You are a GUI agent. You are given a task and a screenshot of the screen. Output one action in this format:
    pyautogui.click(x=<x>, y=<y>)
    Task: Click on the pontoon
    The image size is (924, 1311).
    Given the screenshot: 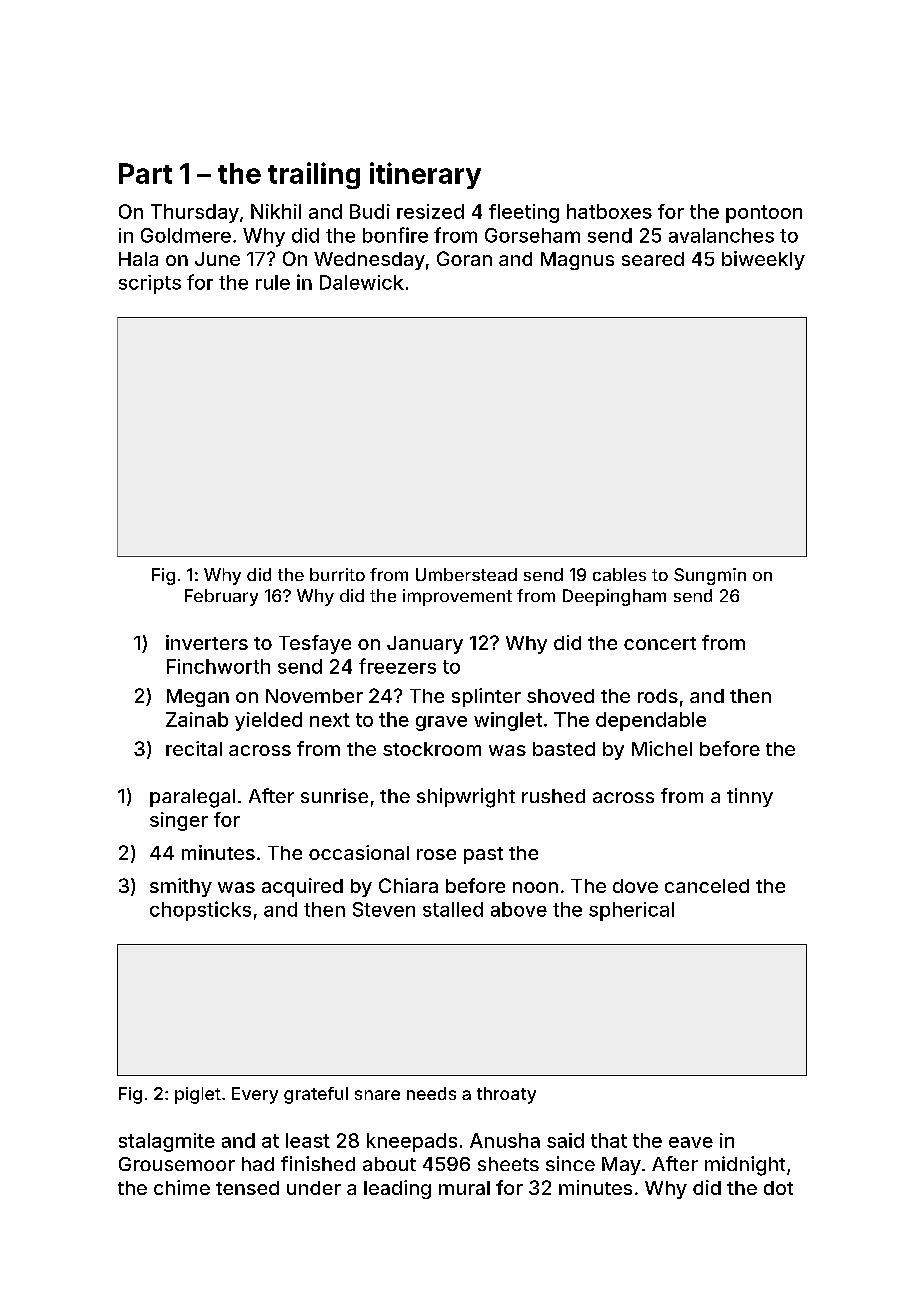 What is the action you would take?
    pyautogui.click(x=764, y=214)
